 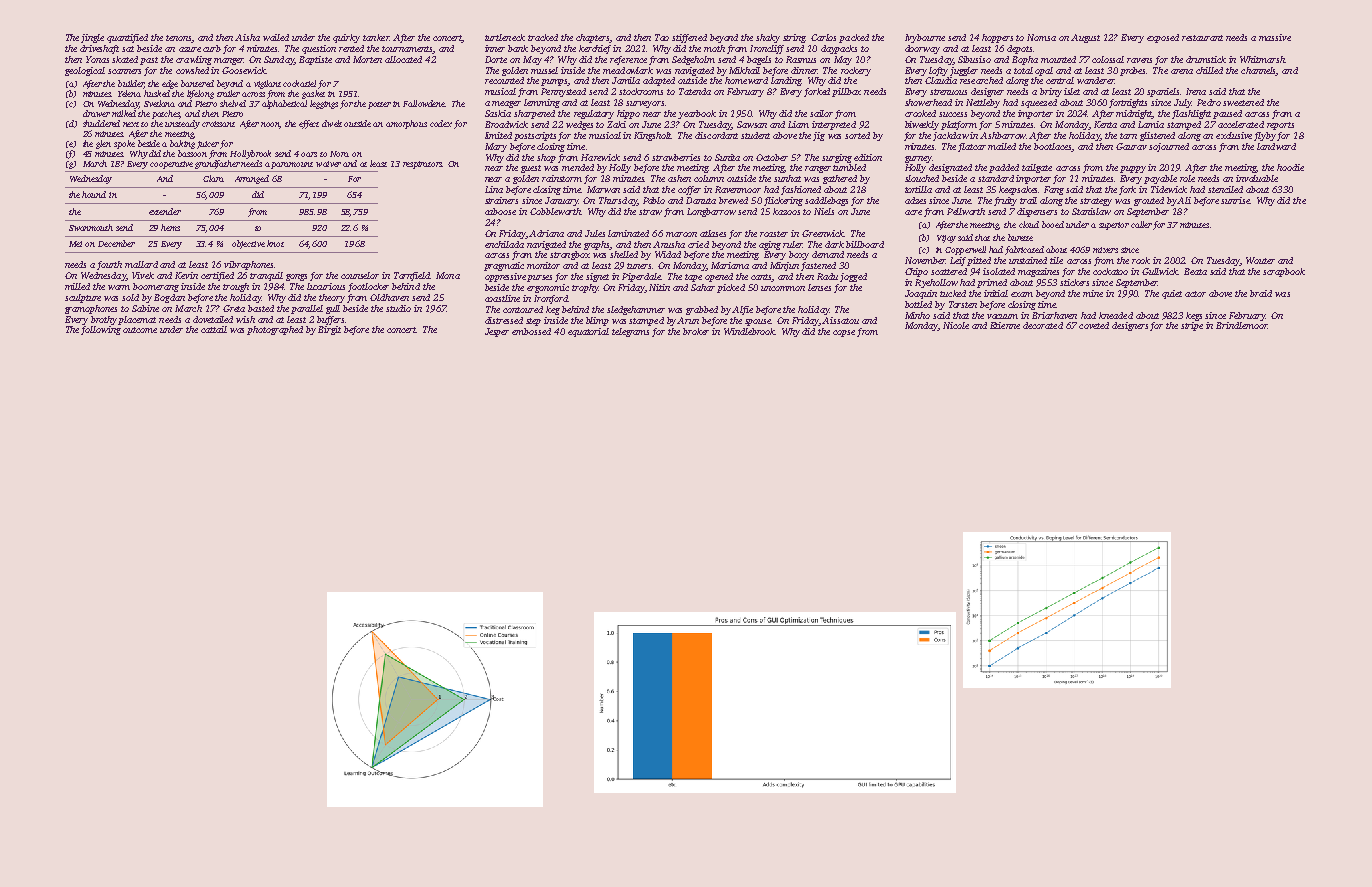 What do you see at coordinates (299, 83) in the screenshot?
I see `cockatiel` at bounding box center [299, 83].
